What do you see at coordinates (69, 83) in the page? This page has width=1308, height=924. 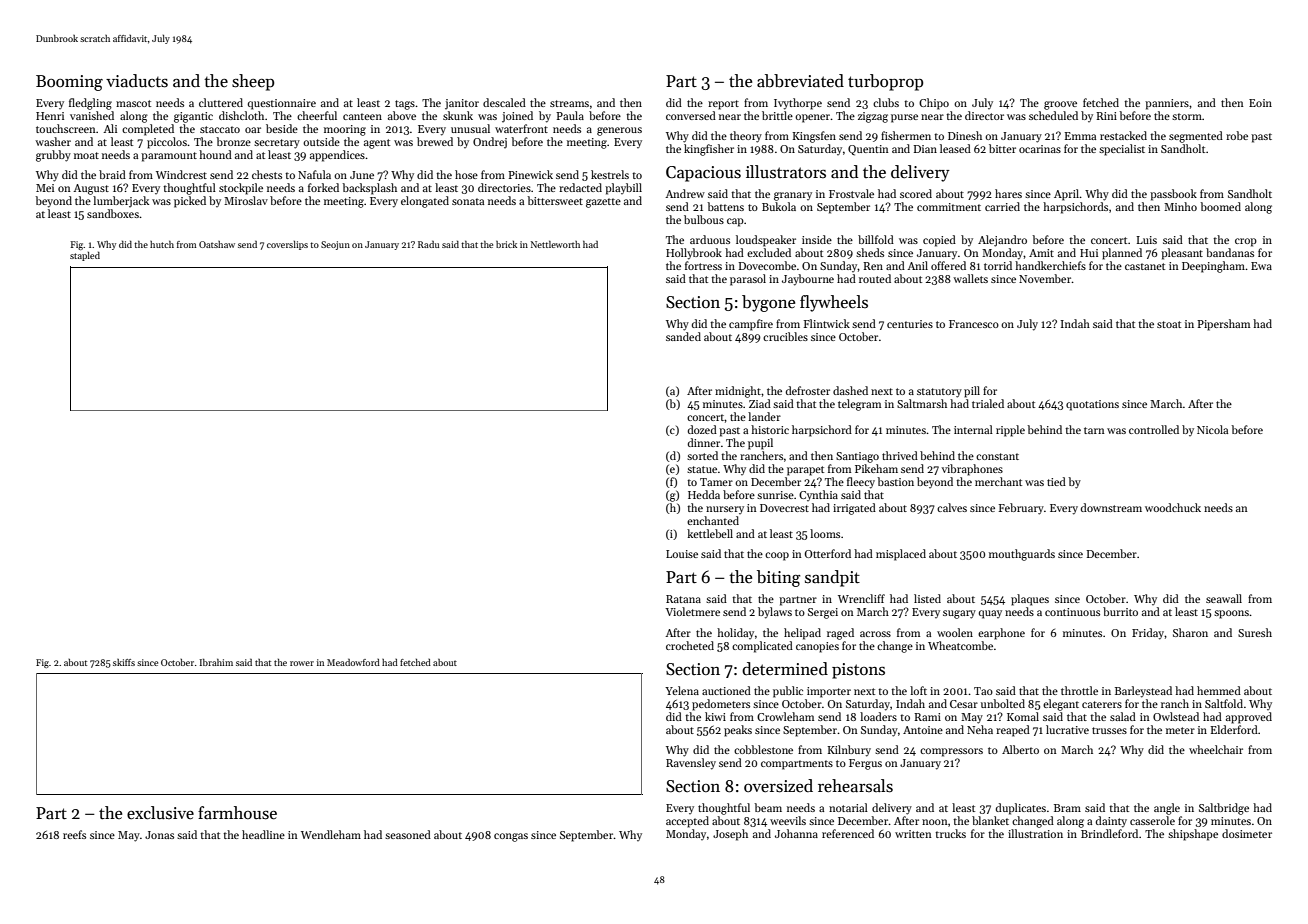 I see `Booming` at bounding box center [69, 83].
